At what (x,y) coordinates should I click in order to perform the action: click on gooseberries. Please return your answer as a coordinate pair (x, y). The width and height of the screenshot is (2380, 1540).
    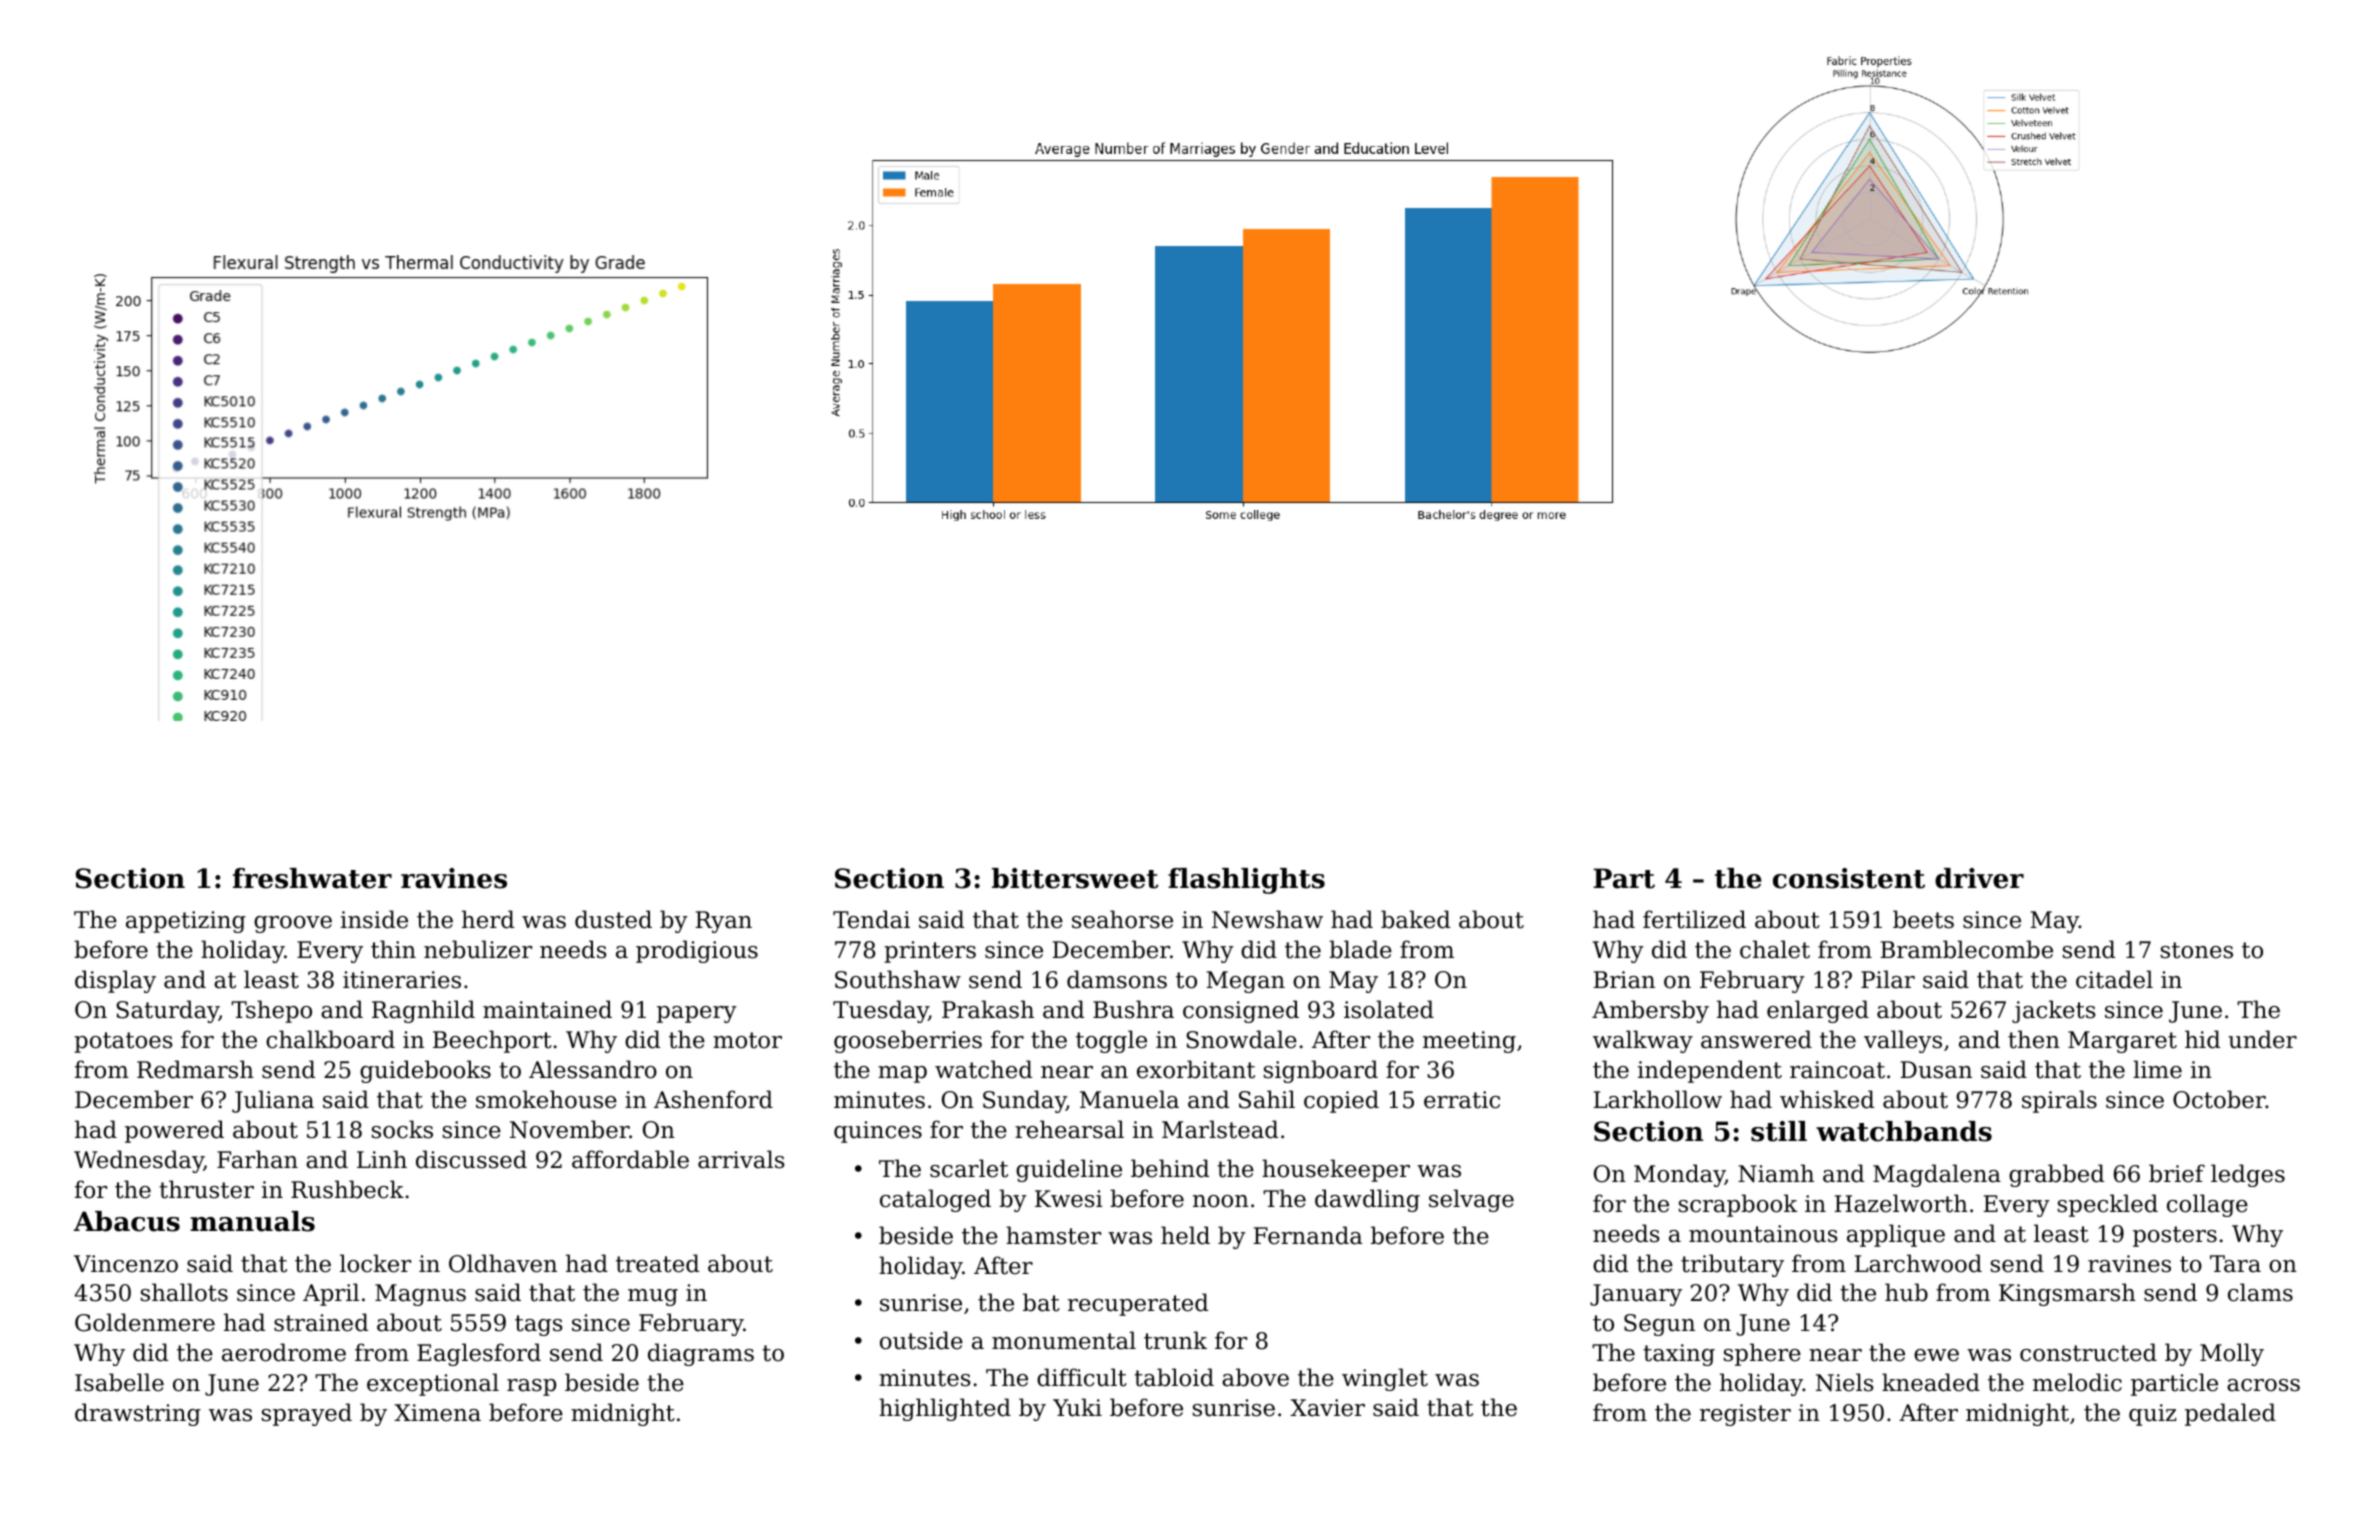
    Looking at the image, I should click on (908, 1041).
